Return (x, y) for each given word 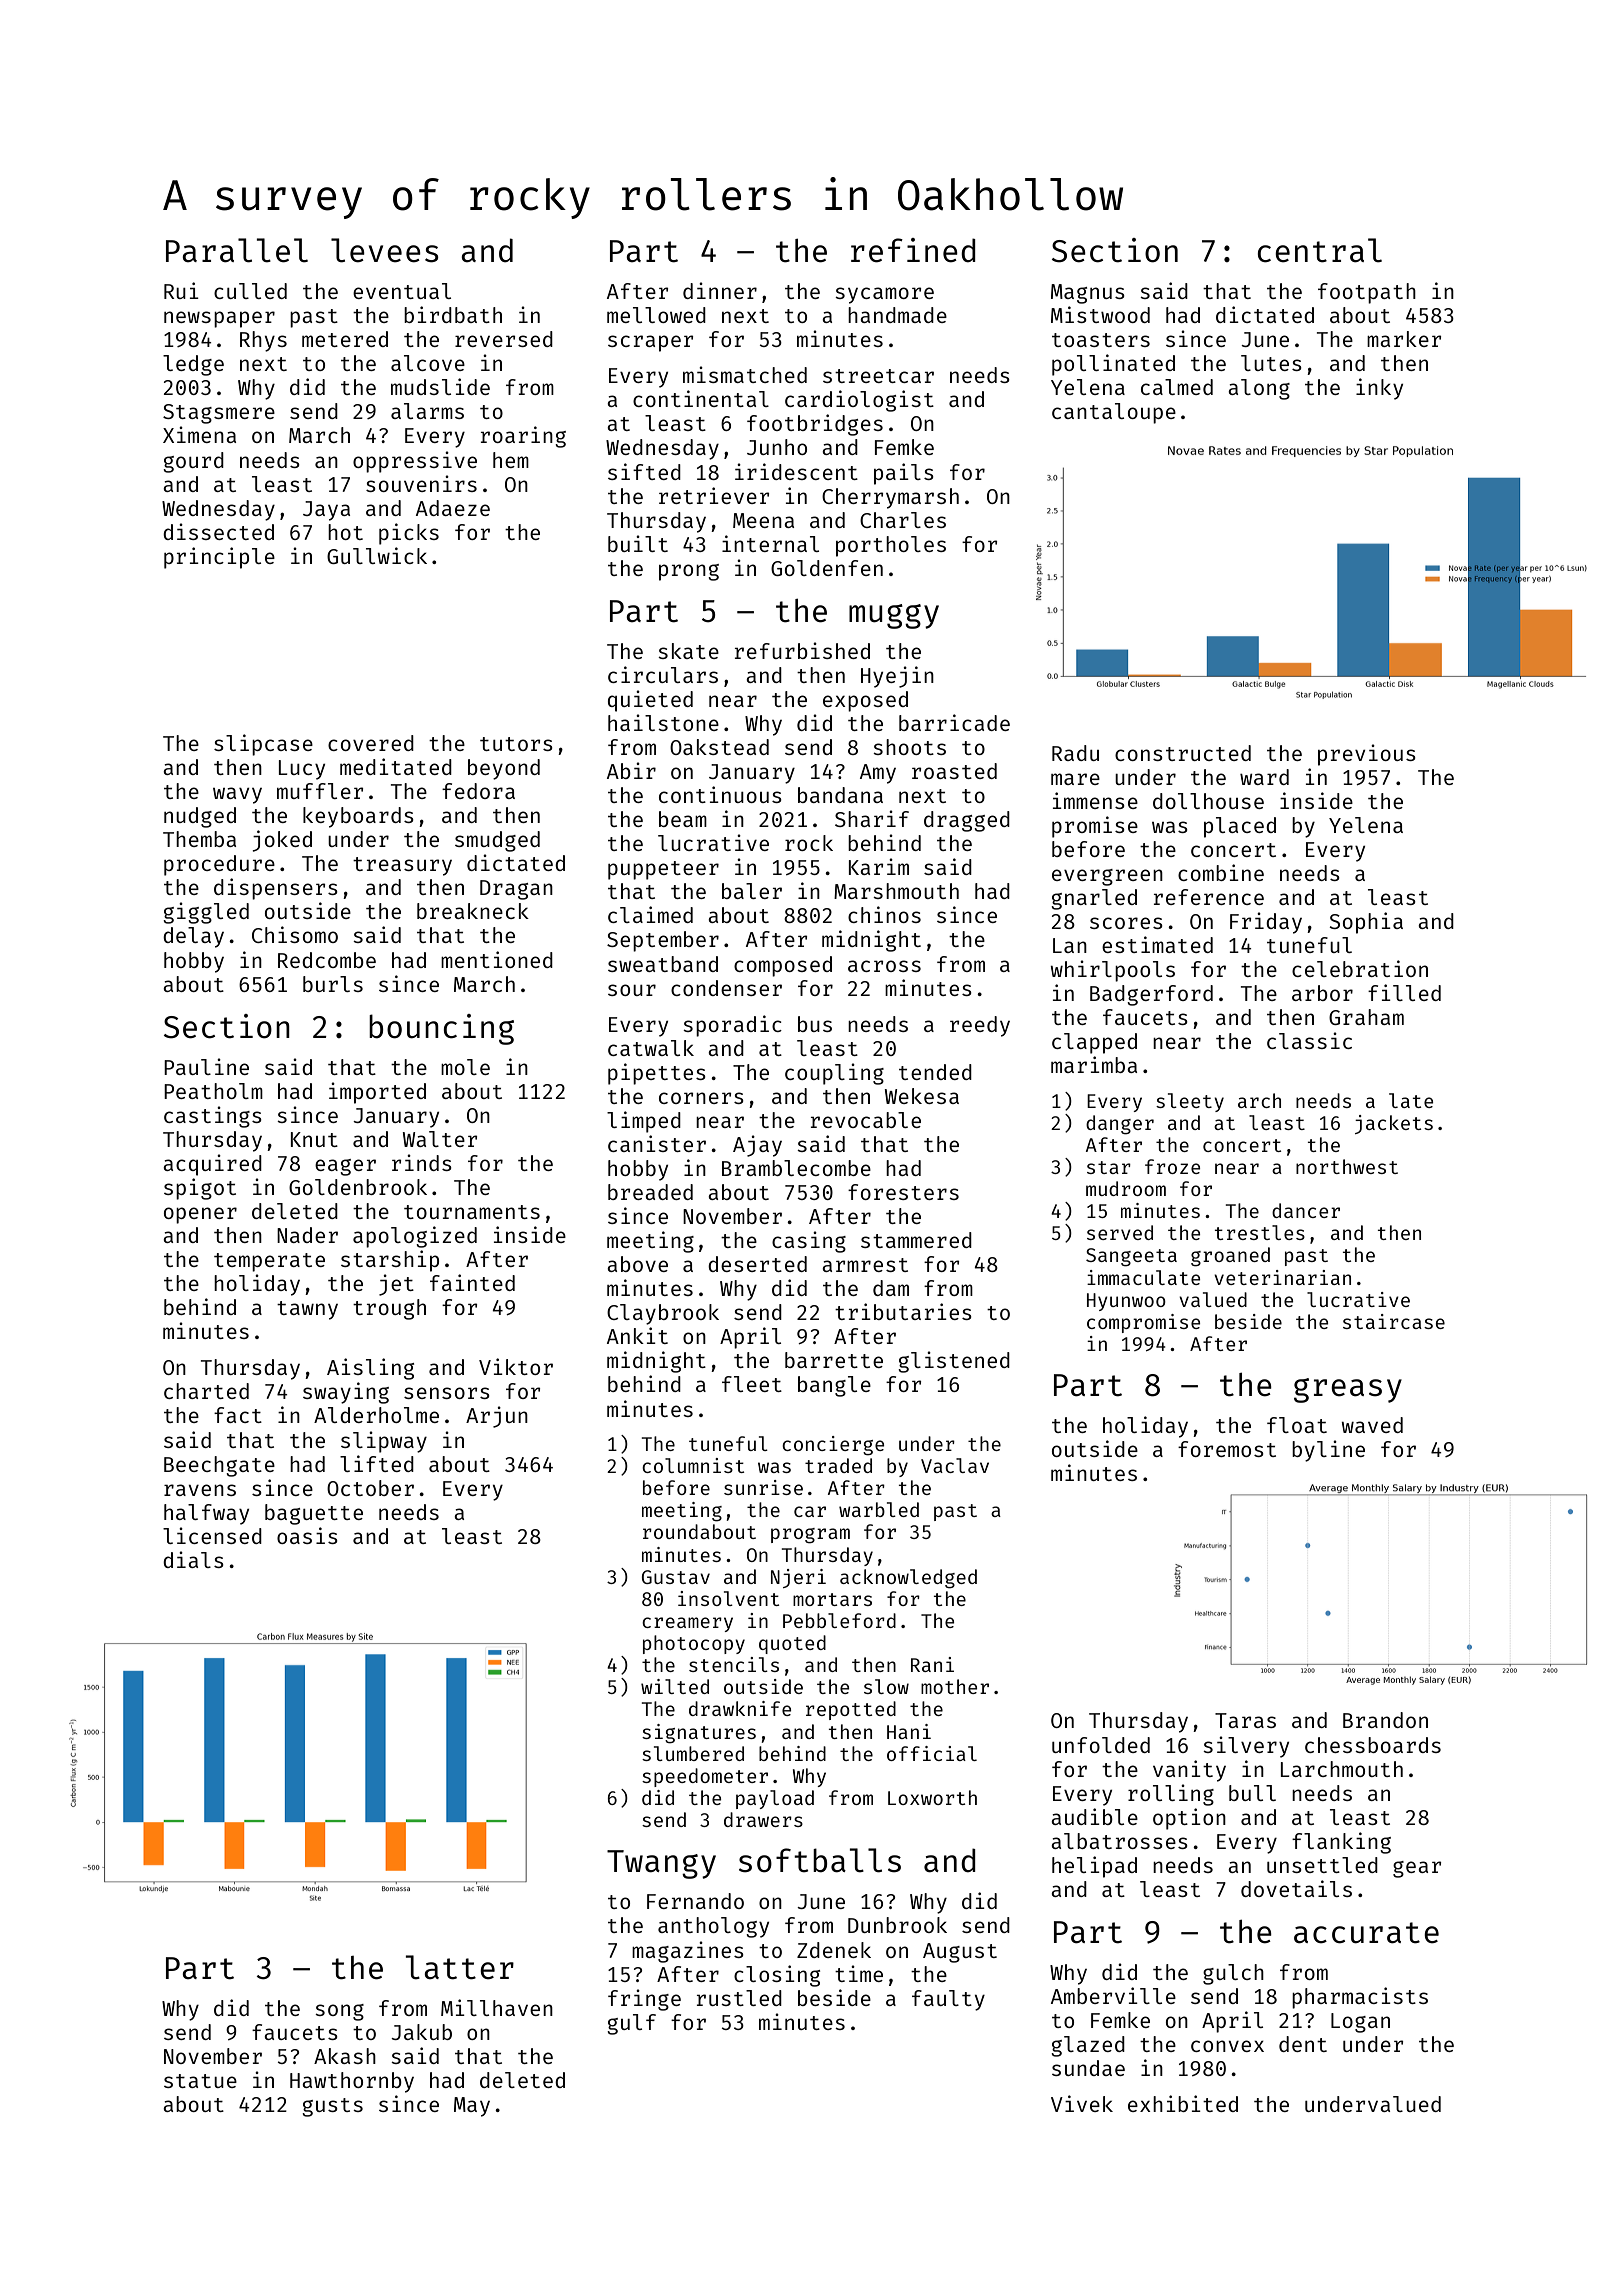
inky (1379, 389)
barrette (834, 1360)
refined (913, 250)
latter (460, 1967)
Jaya (326, 511)
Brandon (1385, 1720)
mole (465, 1067)
